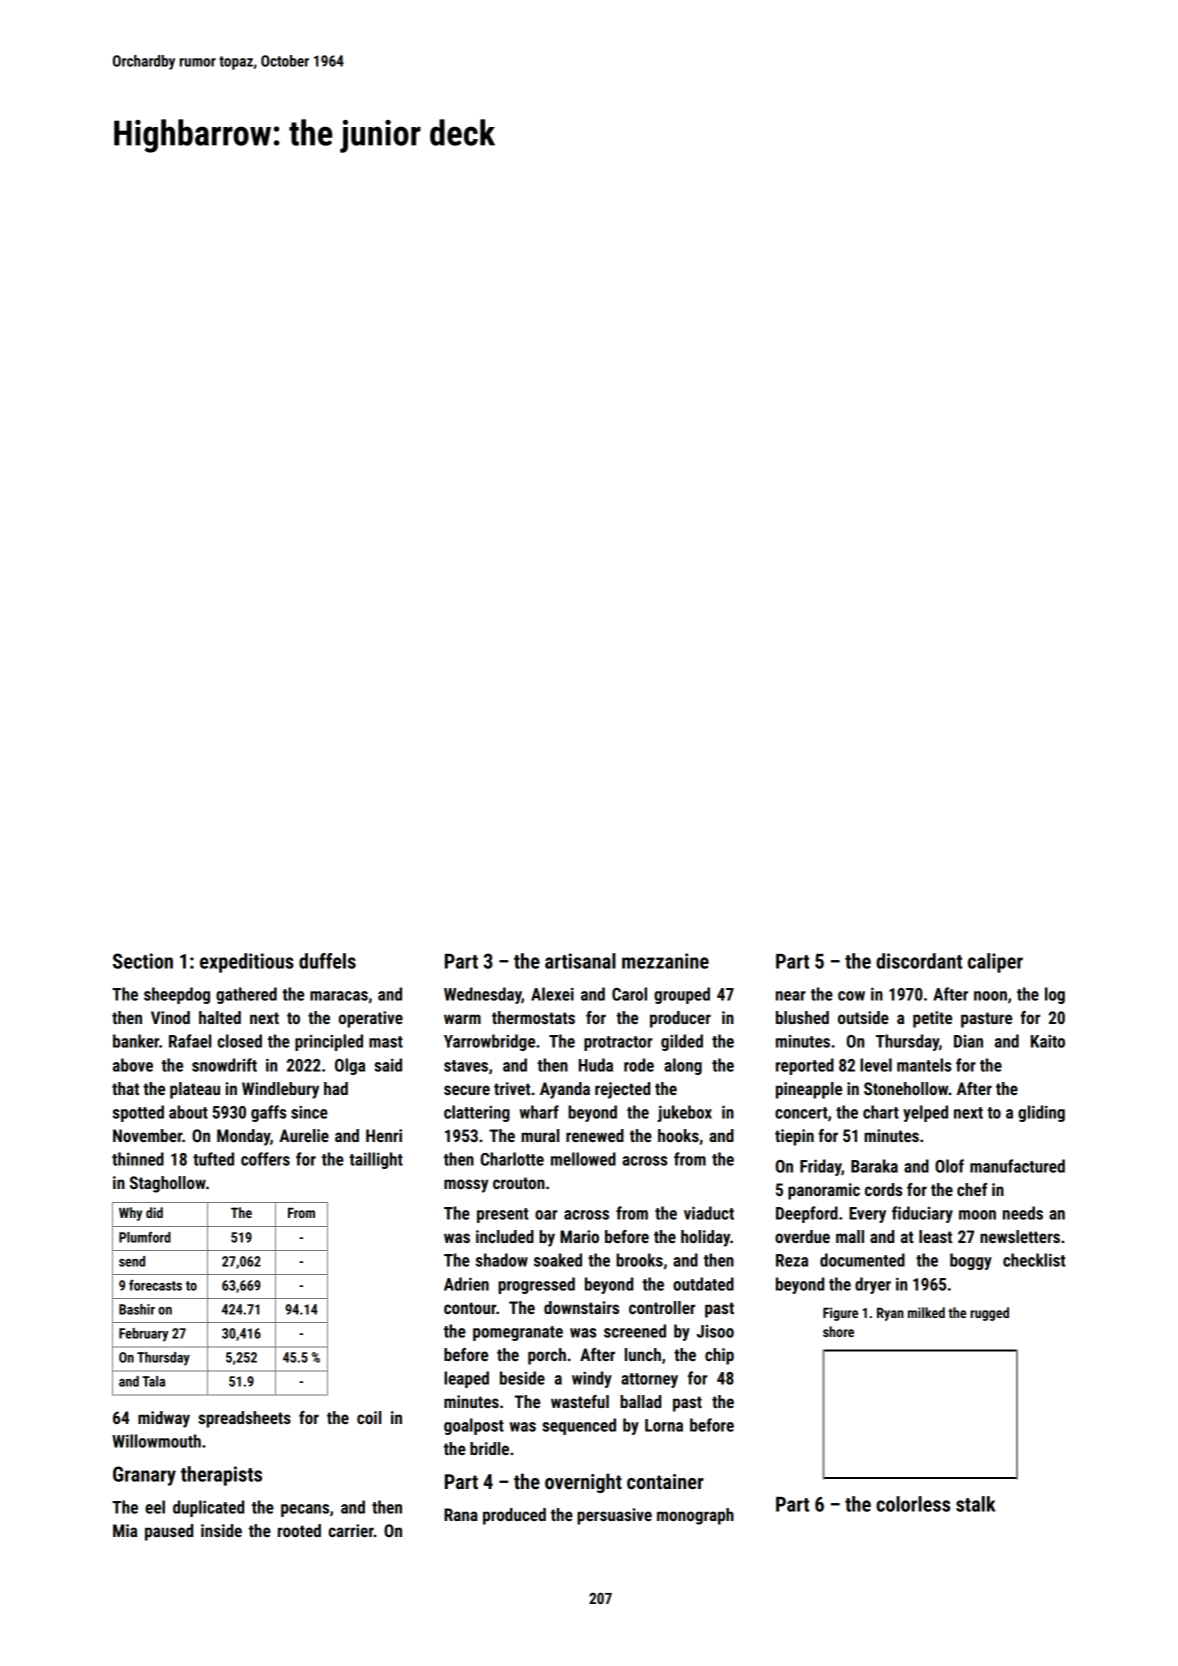  Describe the element at coordinates (327, 961) in the document. I see `duffels` at that location.
